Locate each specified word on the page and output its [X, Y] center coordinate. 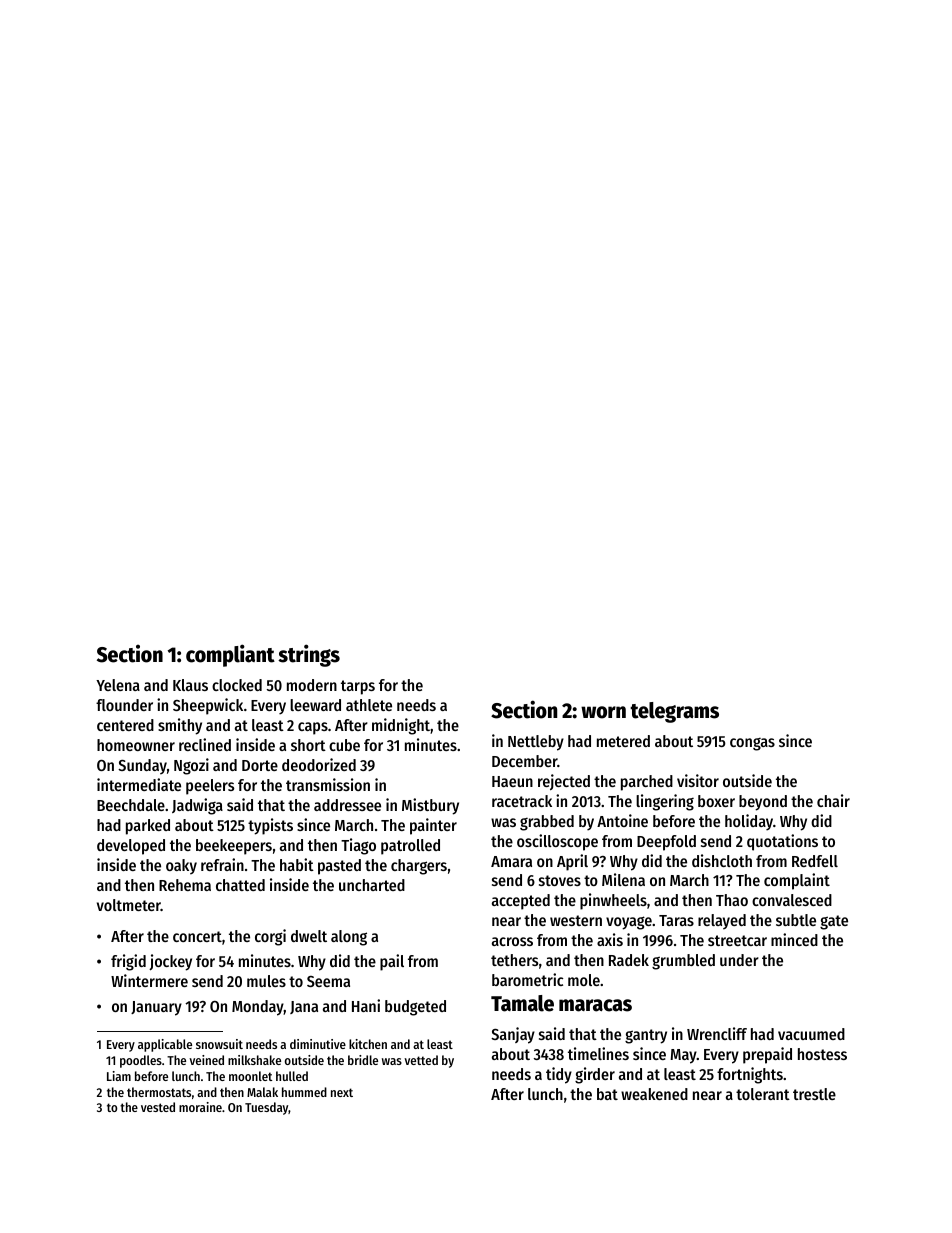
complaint [797, 881]
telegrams [674, 712]
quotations [782, 842]
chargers [419, 867]
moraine [200, 1107]
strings [309, 655]
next [342, 1092]
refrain [222, 864]
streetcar [737, 940]
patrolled [410, 847]
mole [584, 980]
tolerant [763, 1094]
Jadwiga [197, 806]
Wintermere [149, 980]
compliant [230, 655]
